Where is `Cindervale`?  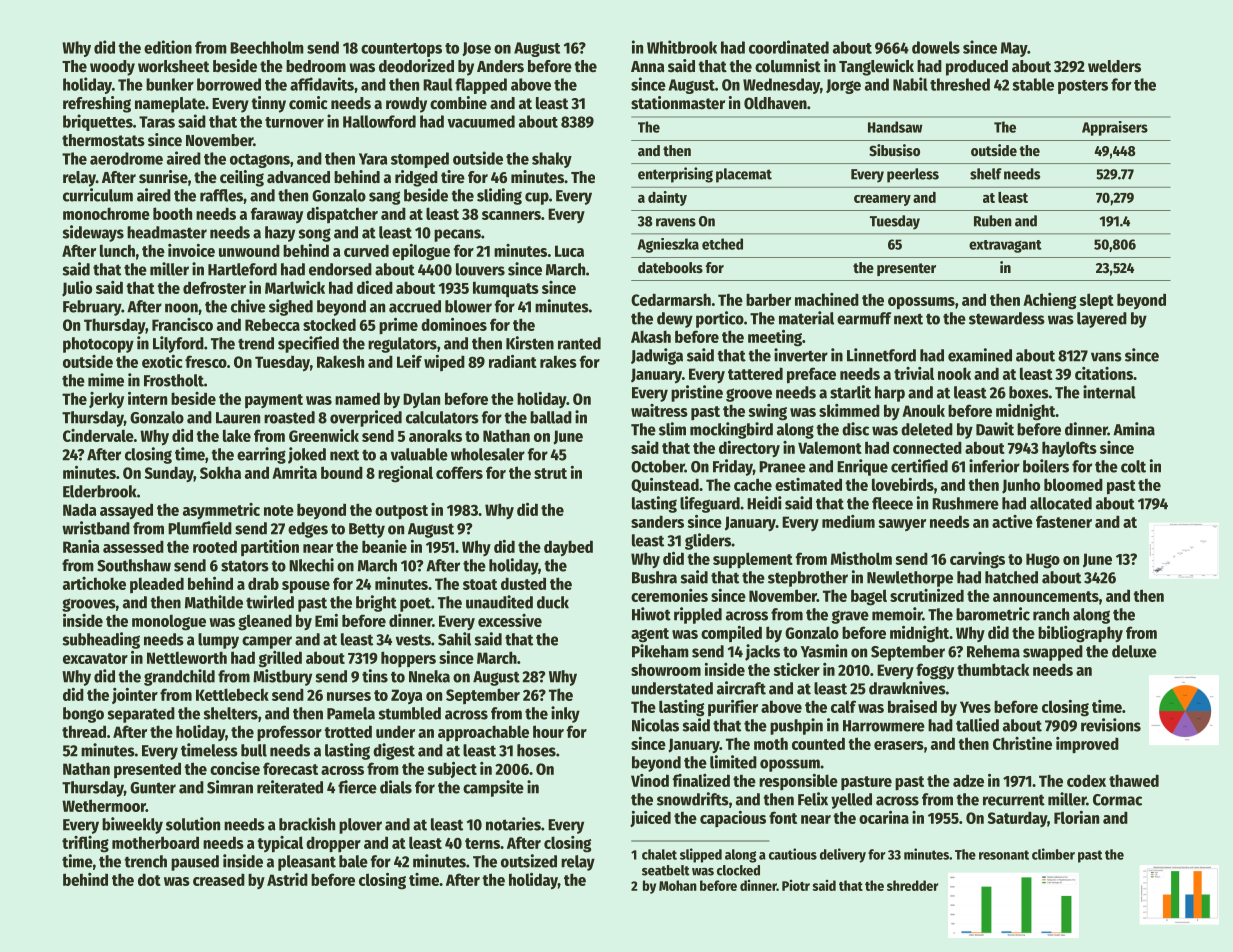
Cindervale is located at coordinates (98, 435).
